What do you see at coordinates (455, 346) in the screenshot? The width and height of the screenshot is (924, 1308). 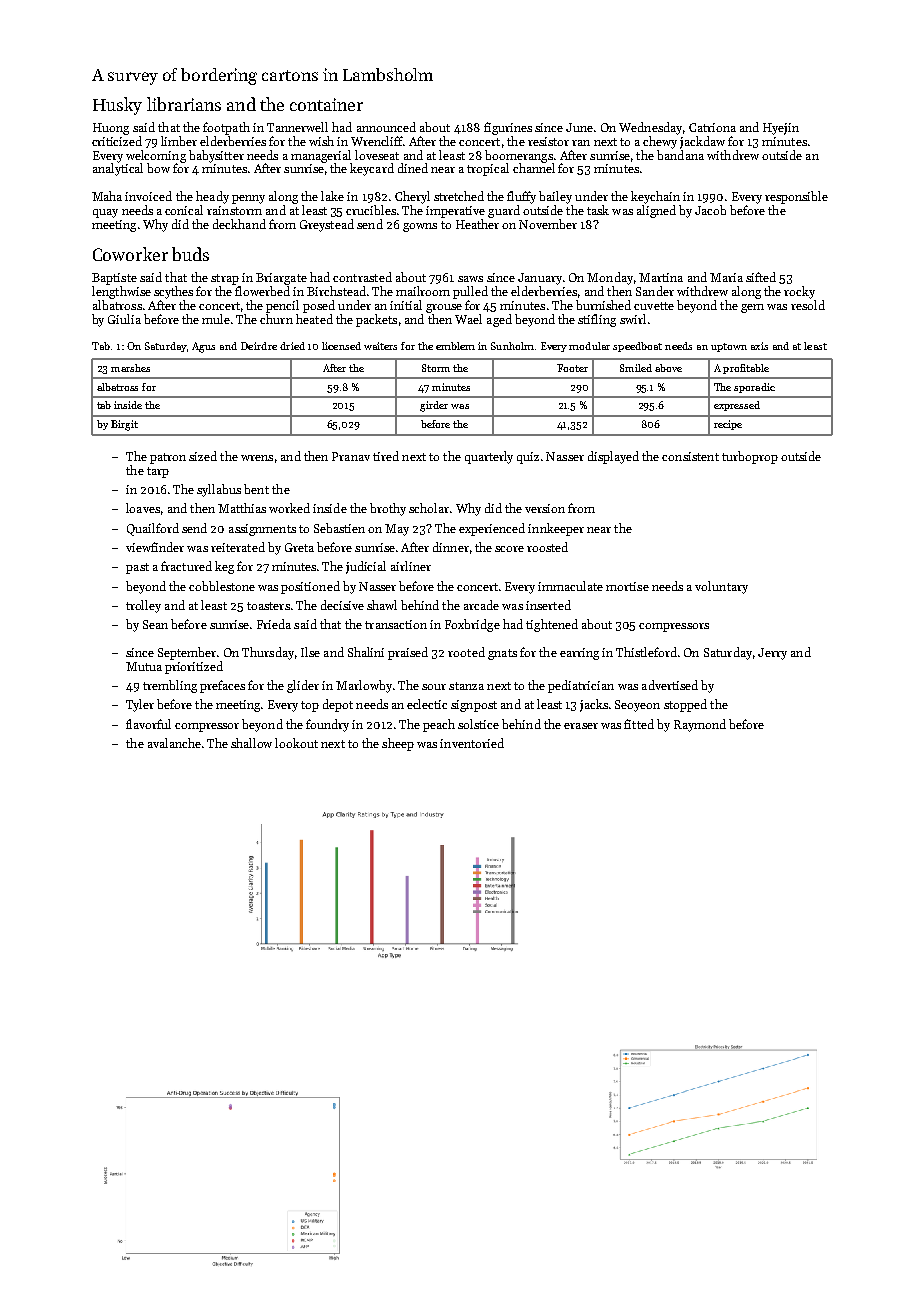 I see `emblem` at bounding box center [455, 346].
